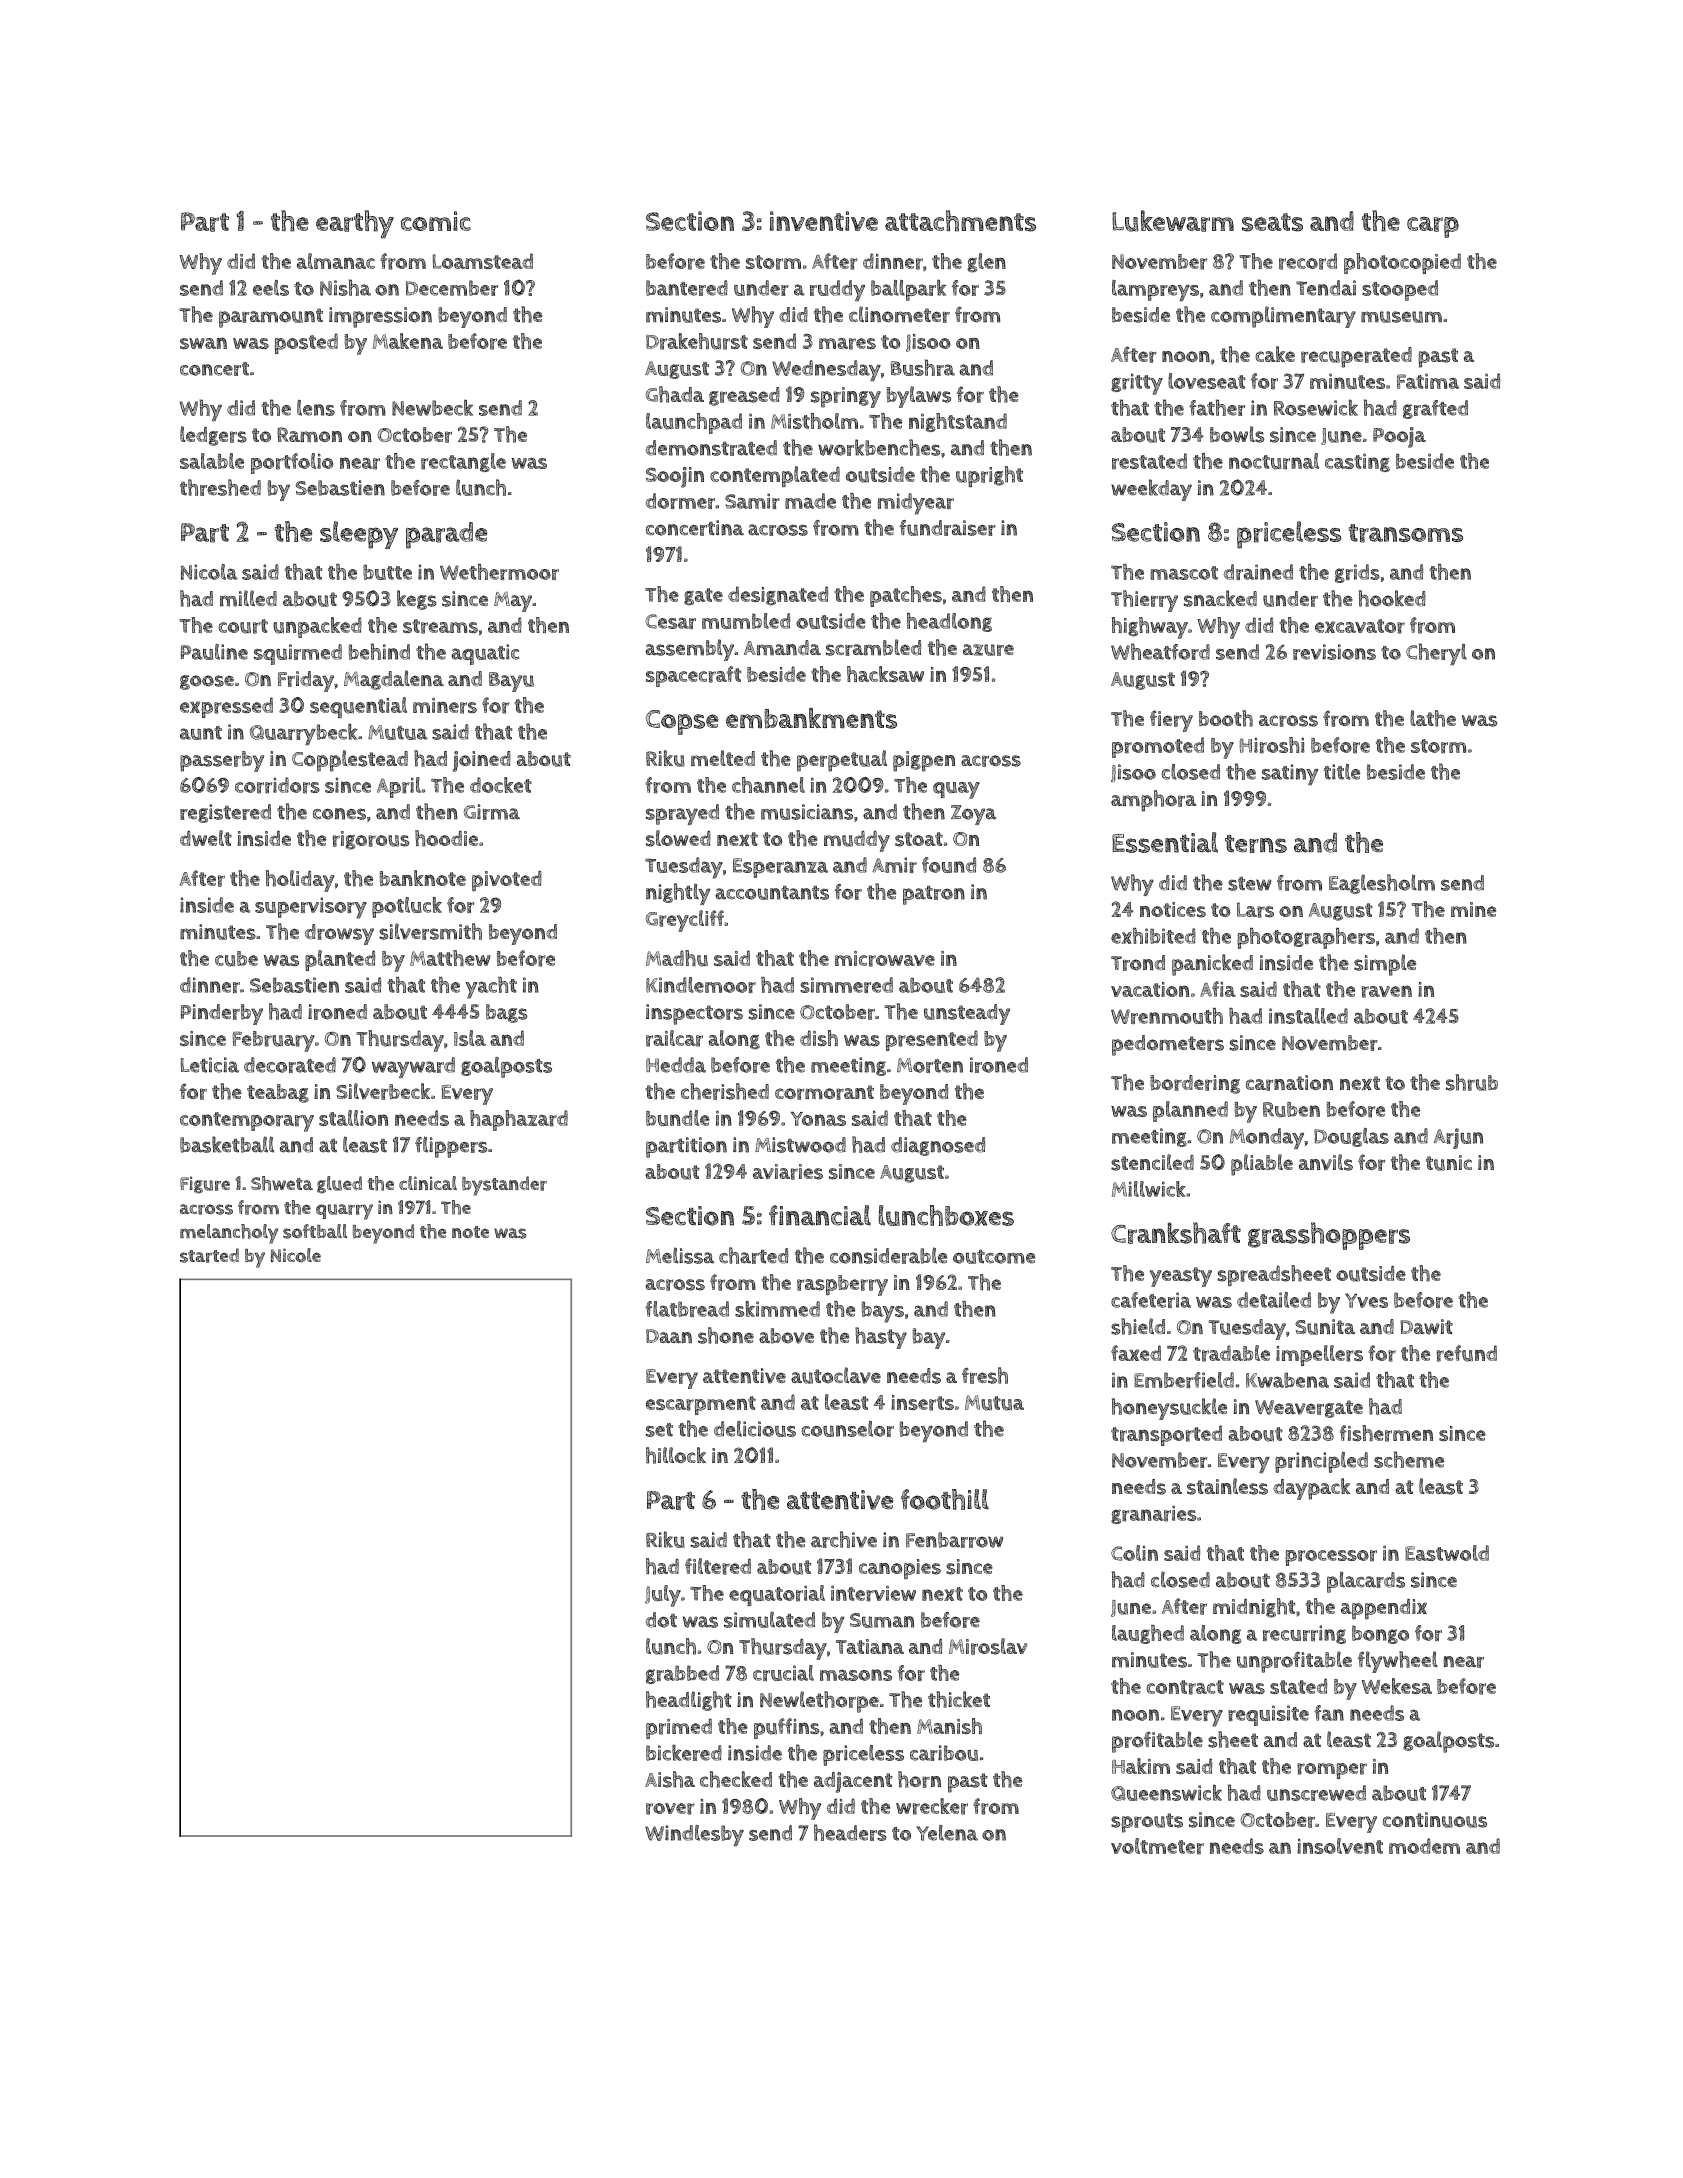 This screenshot has width=1683, height=2178. What do you see at coordinates (694, 1836) in the screenshot?
I see `Windlesby` at bounding box center [694, 1836].
